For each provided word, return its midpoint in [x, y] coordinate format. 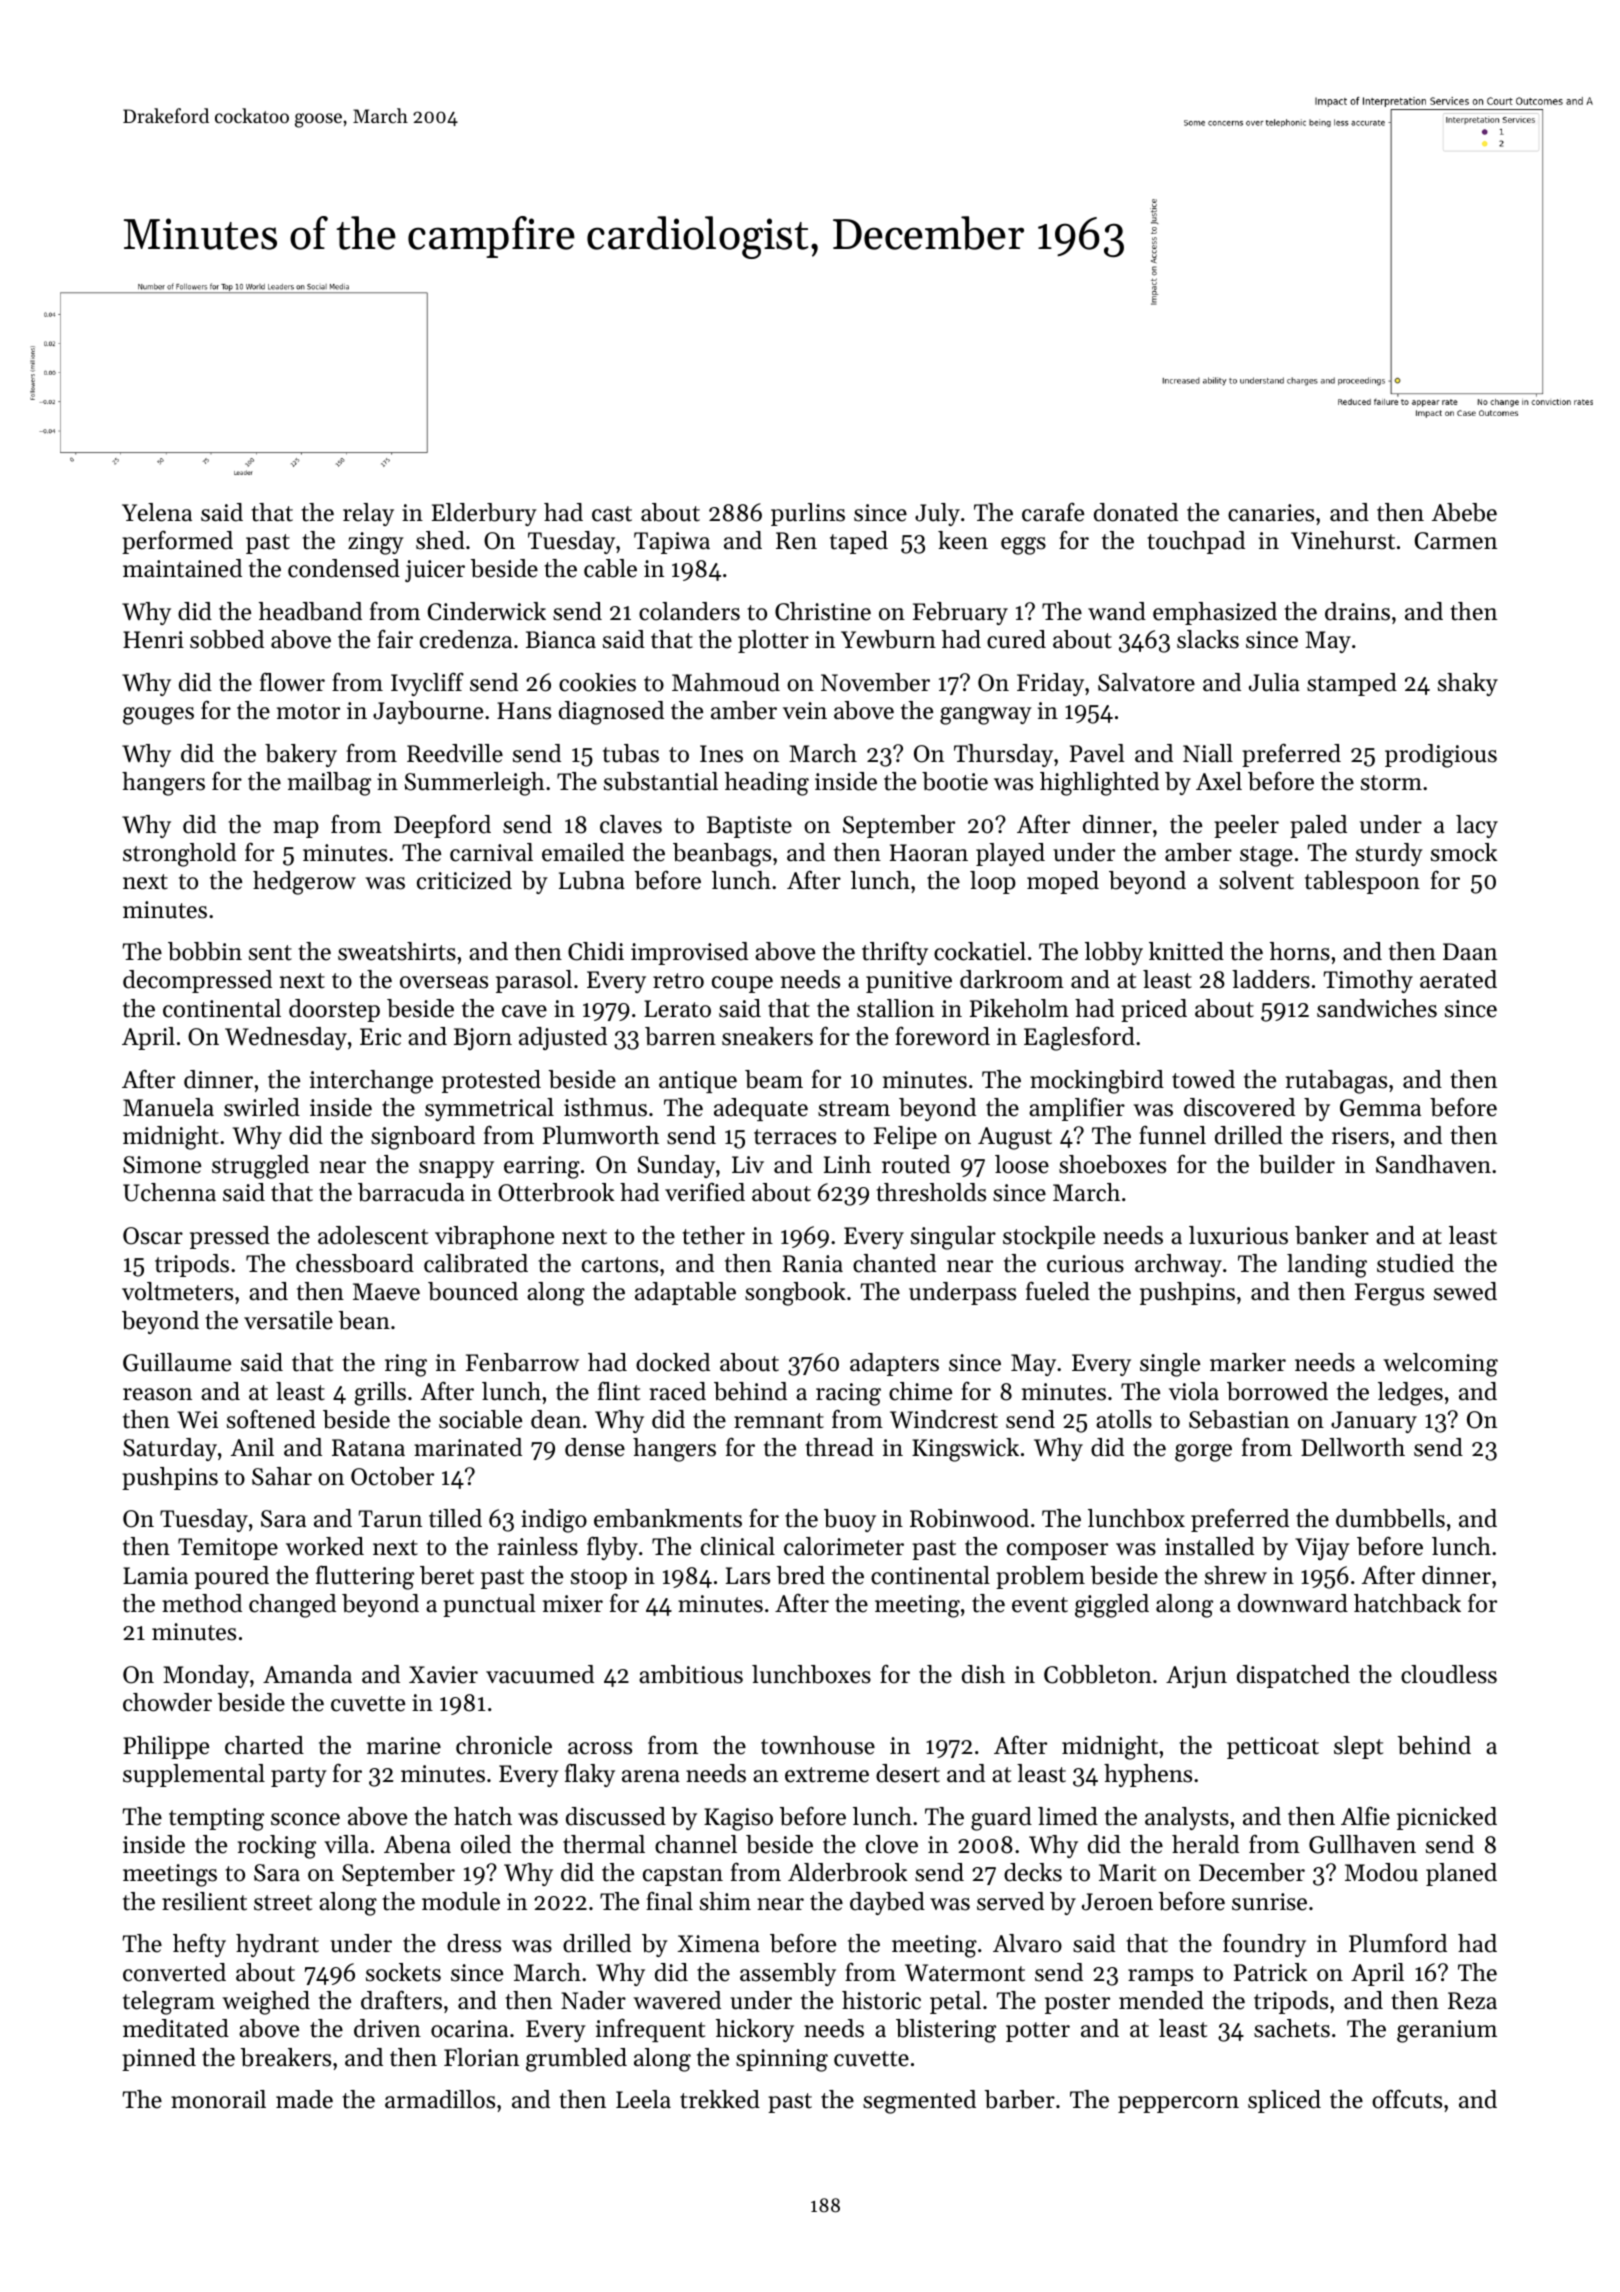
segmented [919, 2102]
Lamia [155, 1575]
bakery [301, 755]
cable [610, 568]
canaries [1271, 513]
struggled [260, 1167]
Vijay [1322, 1549]
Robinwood [969, 1518]
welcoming [1440, 1365]
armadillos [440, 2099]
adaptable [685, 1293]
